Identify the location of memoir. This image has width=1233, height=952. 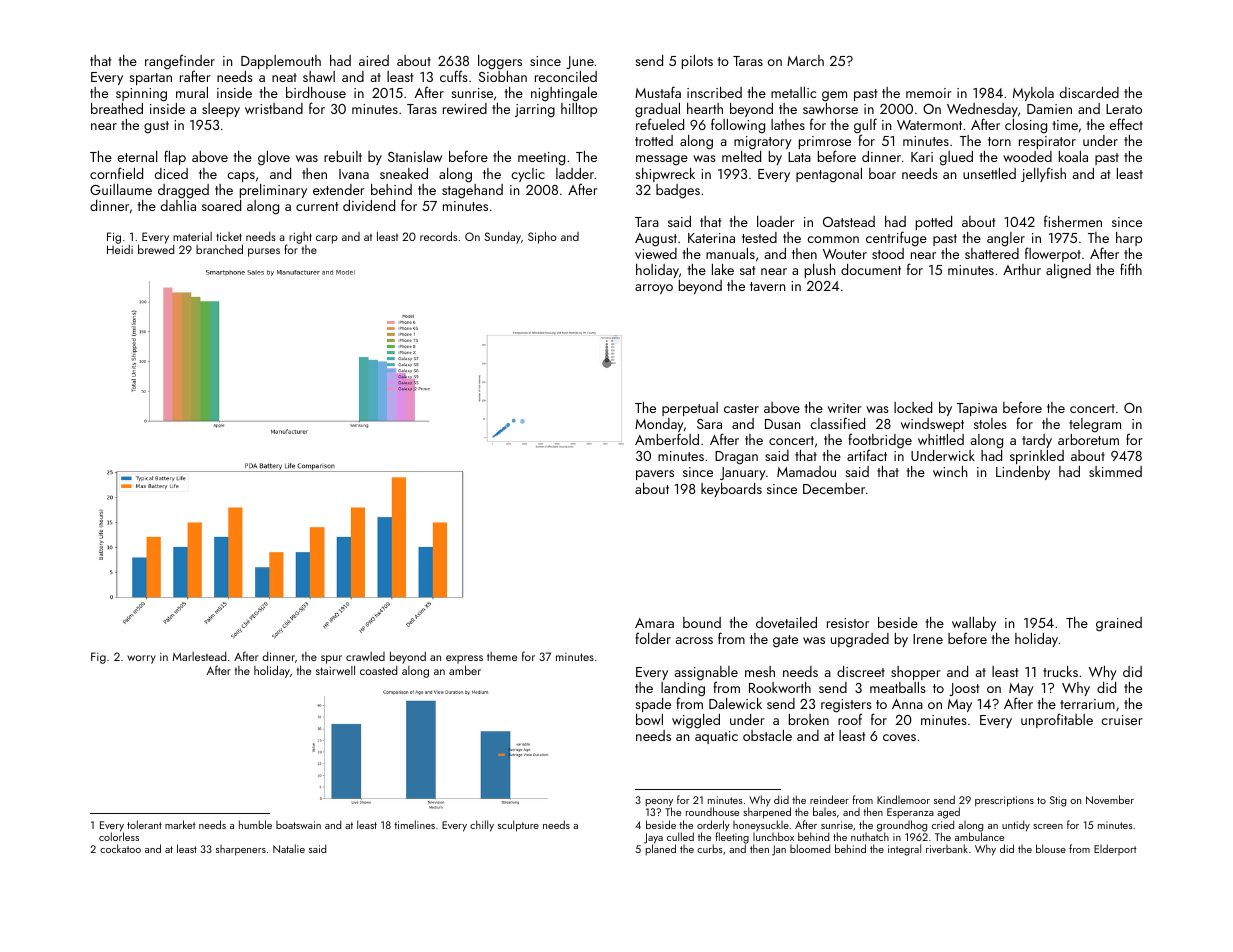
(929, 93).
